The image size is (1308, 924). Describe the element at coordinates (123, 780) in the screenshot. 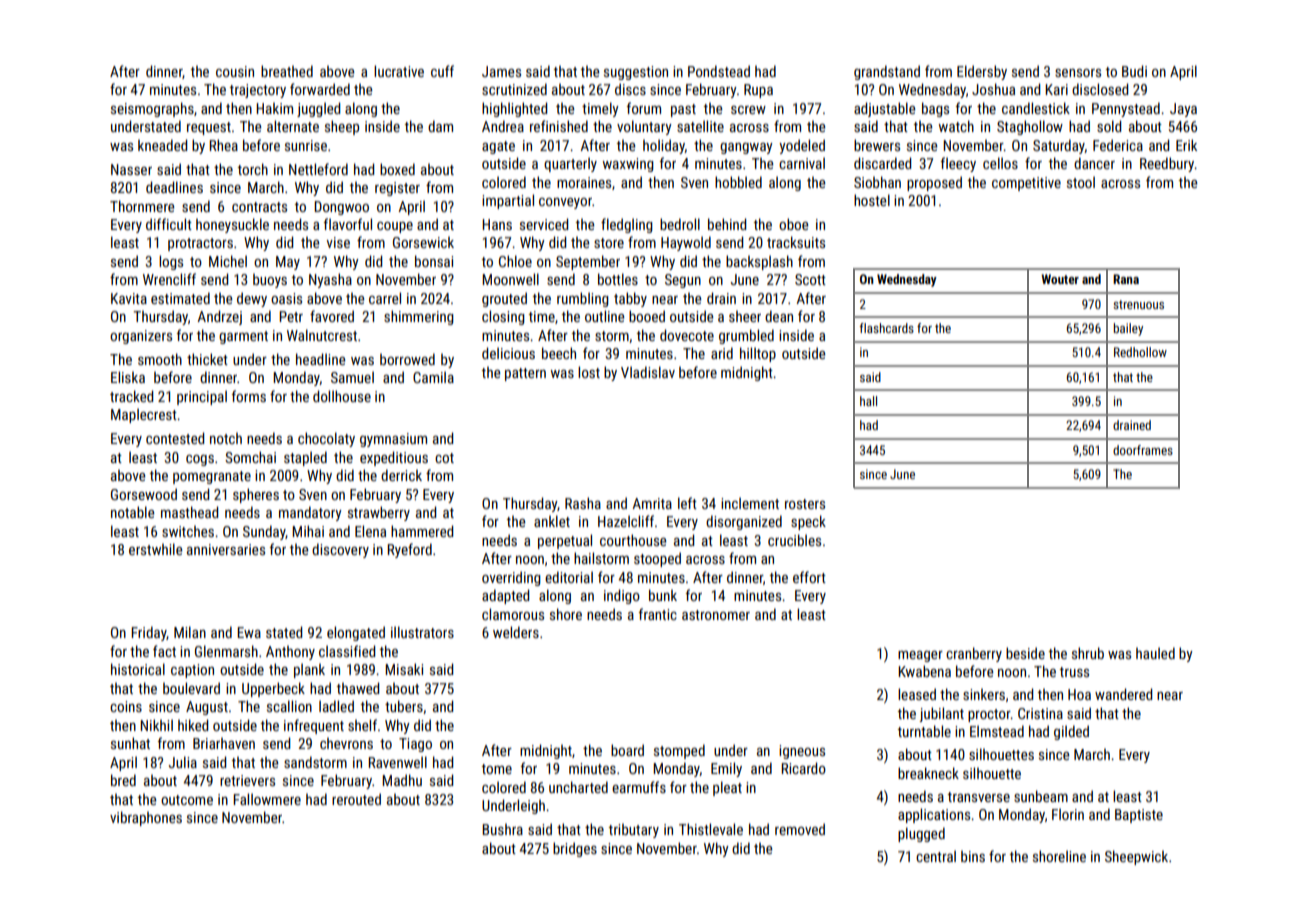

I see `bred` at that location.
